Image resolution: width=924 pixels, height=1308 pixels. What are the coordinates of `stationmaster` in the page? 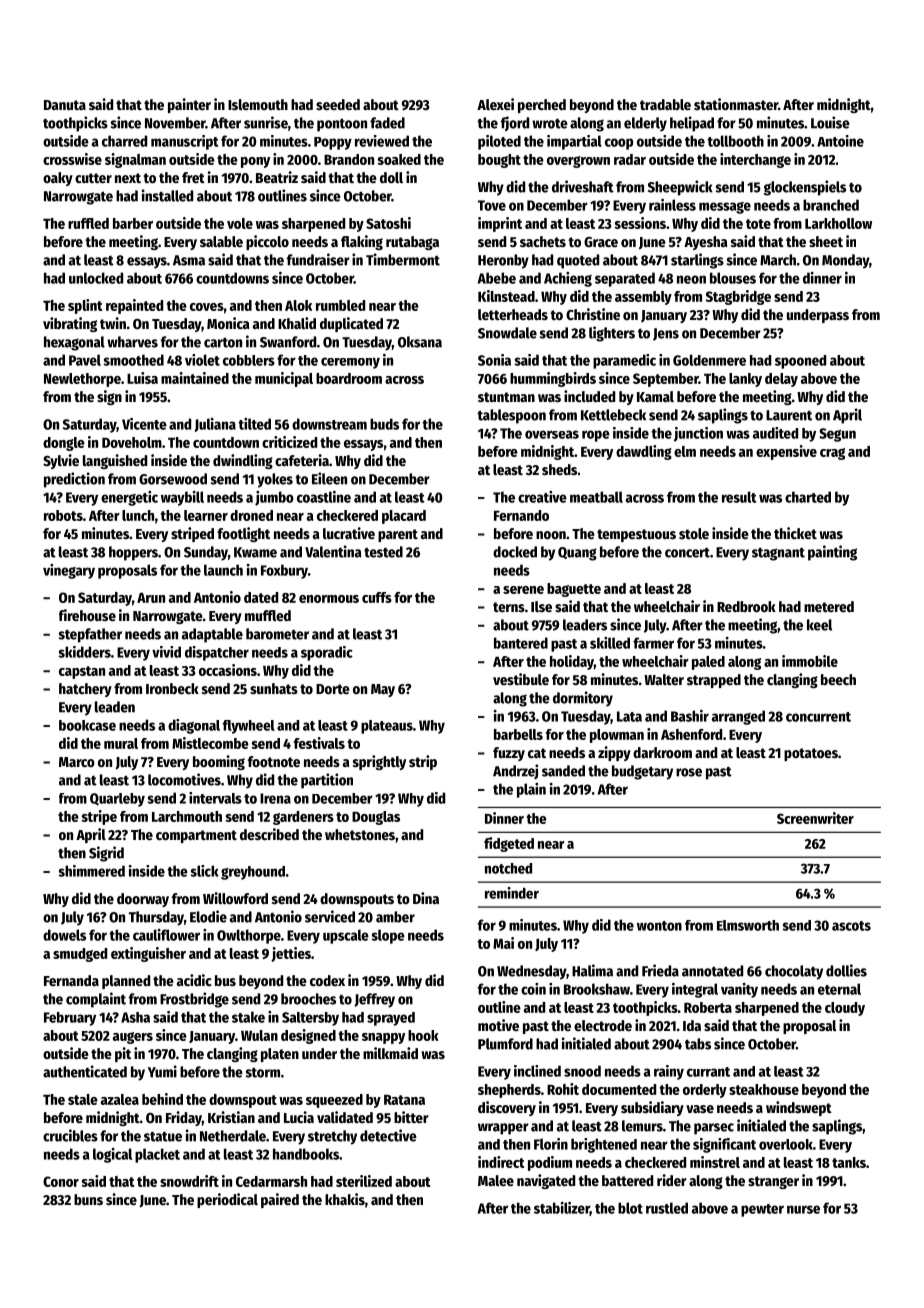 It's located at (736, 104).
